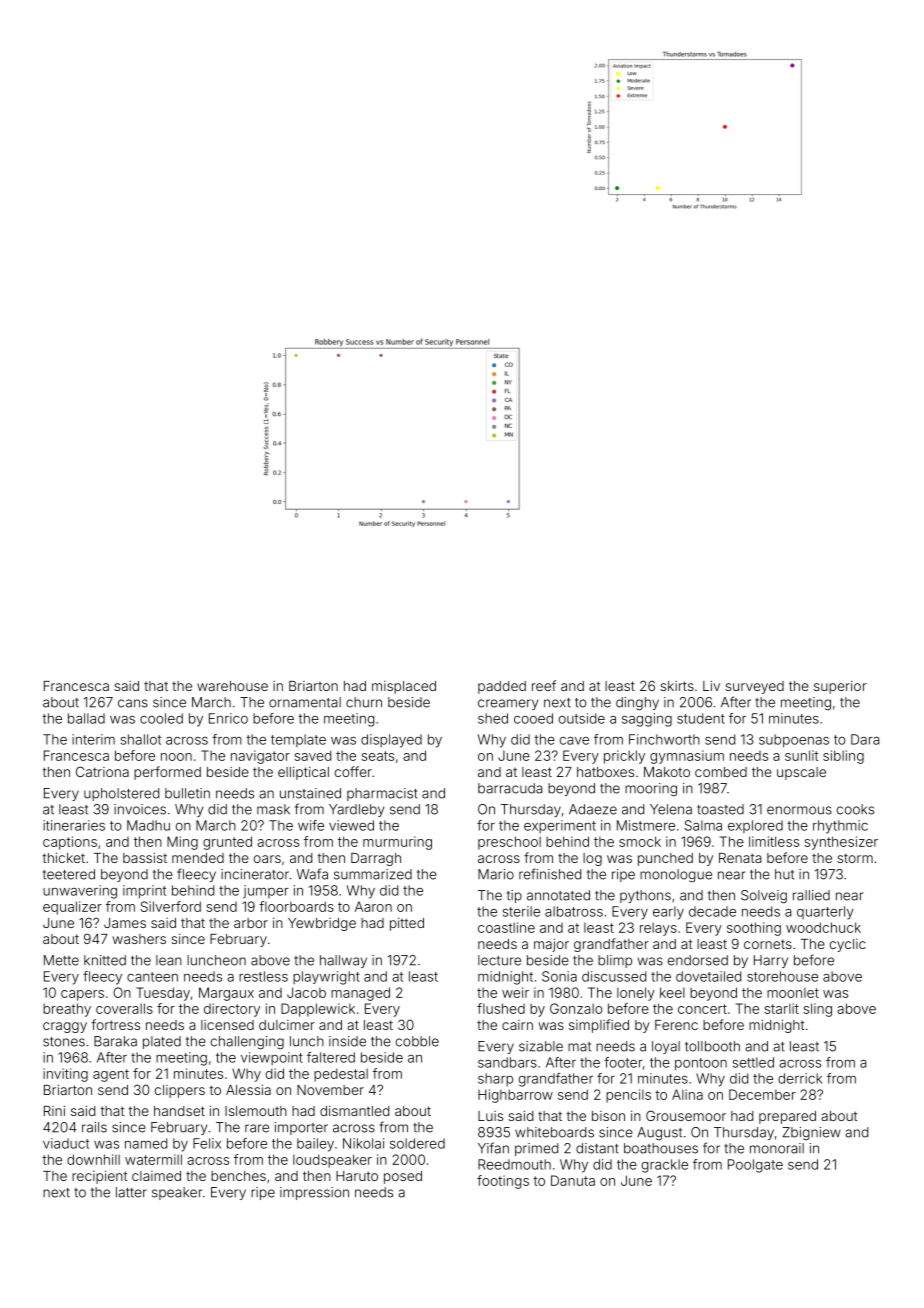 This screenshot has width=924, height=1308. Describe the element at coordinates (343, 961) in the screenshot. I see `hallway` at that location.
